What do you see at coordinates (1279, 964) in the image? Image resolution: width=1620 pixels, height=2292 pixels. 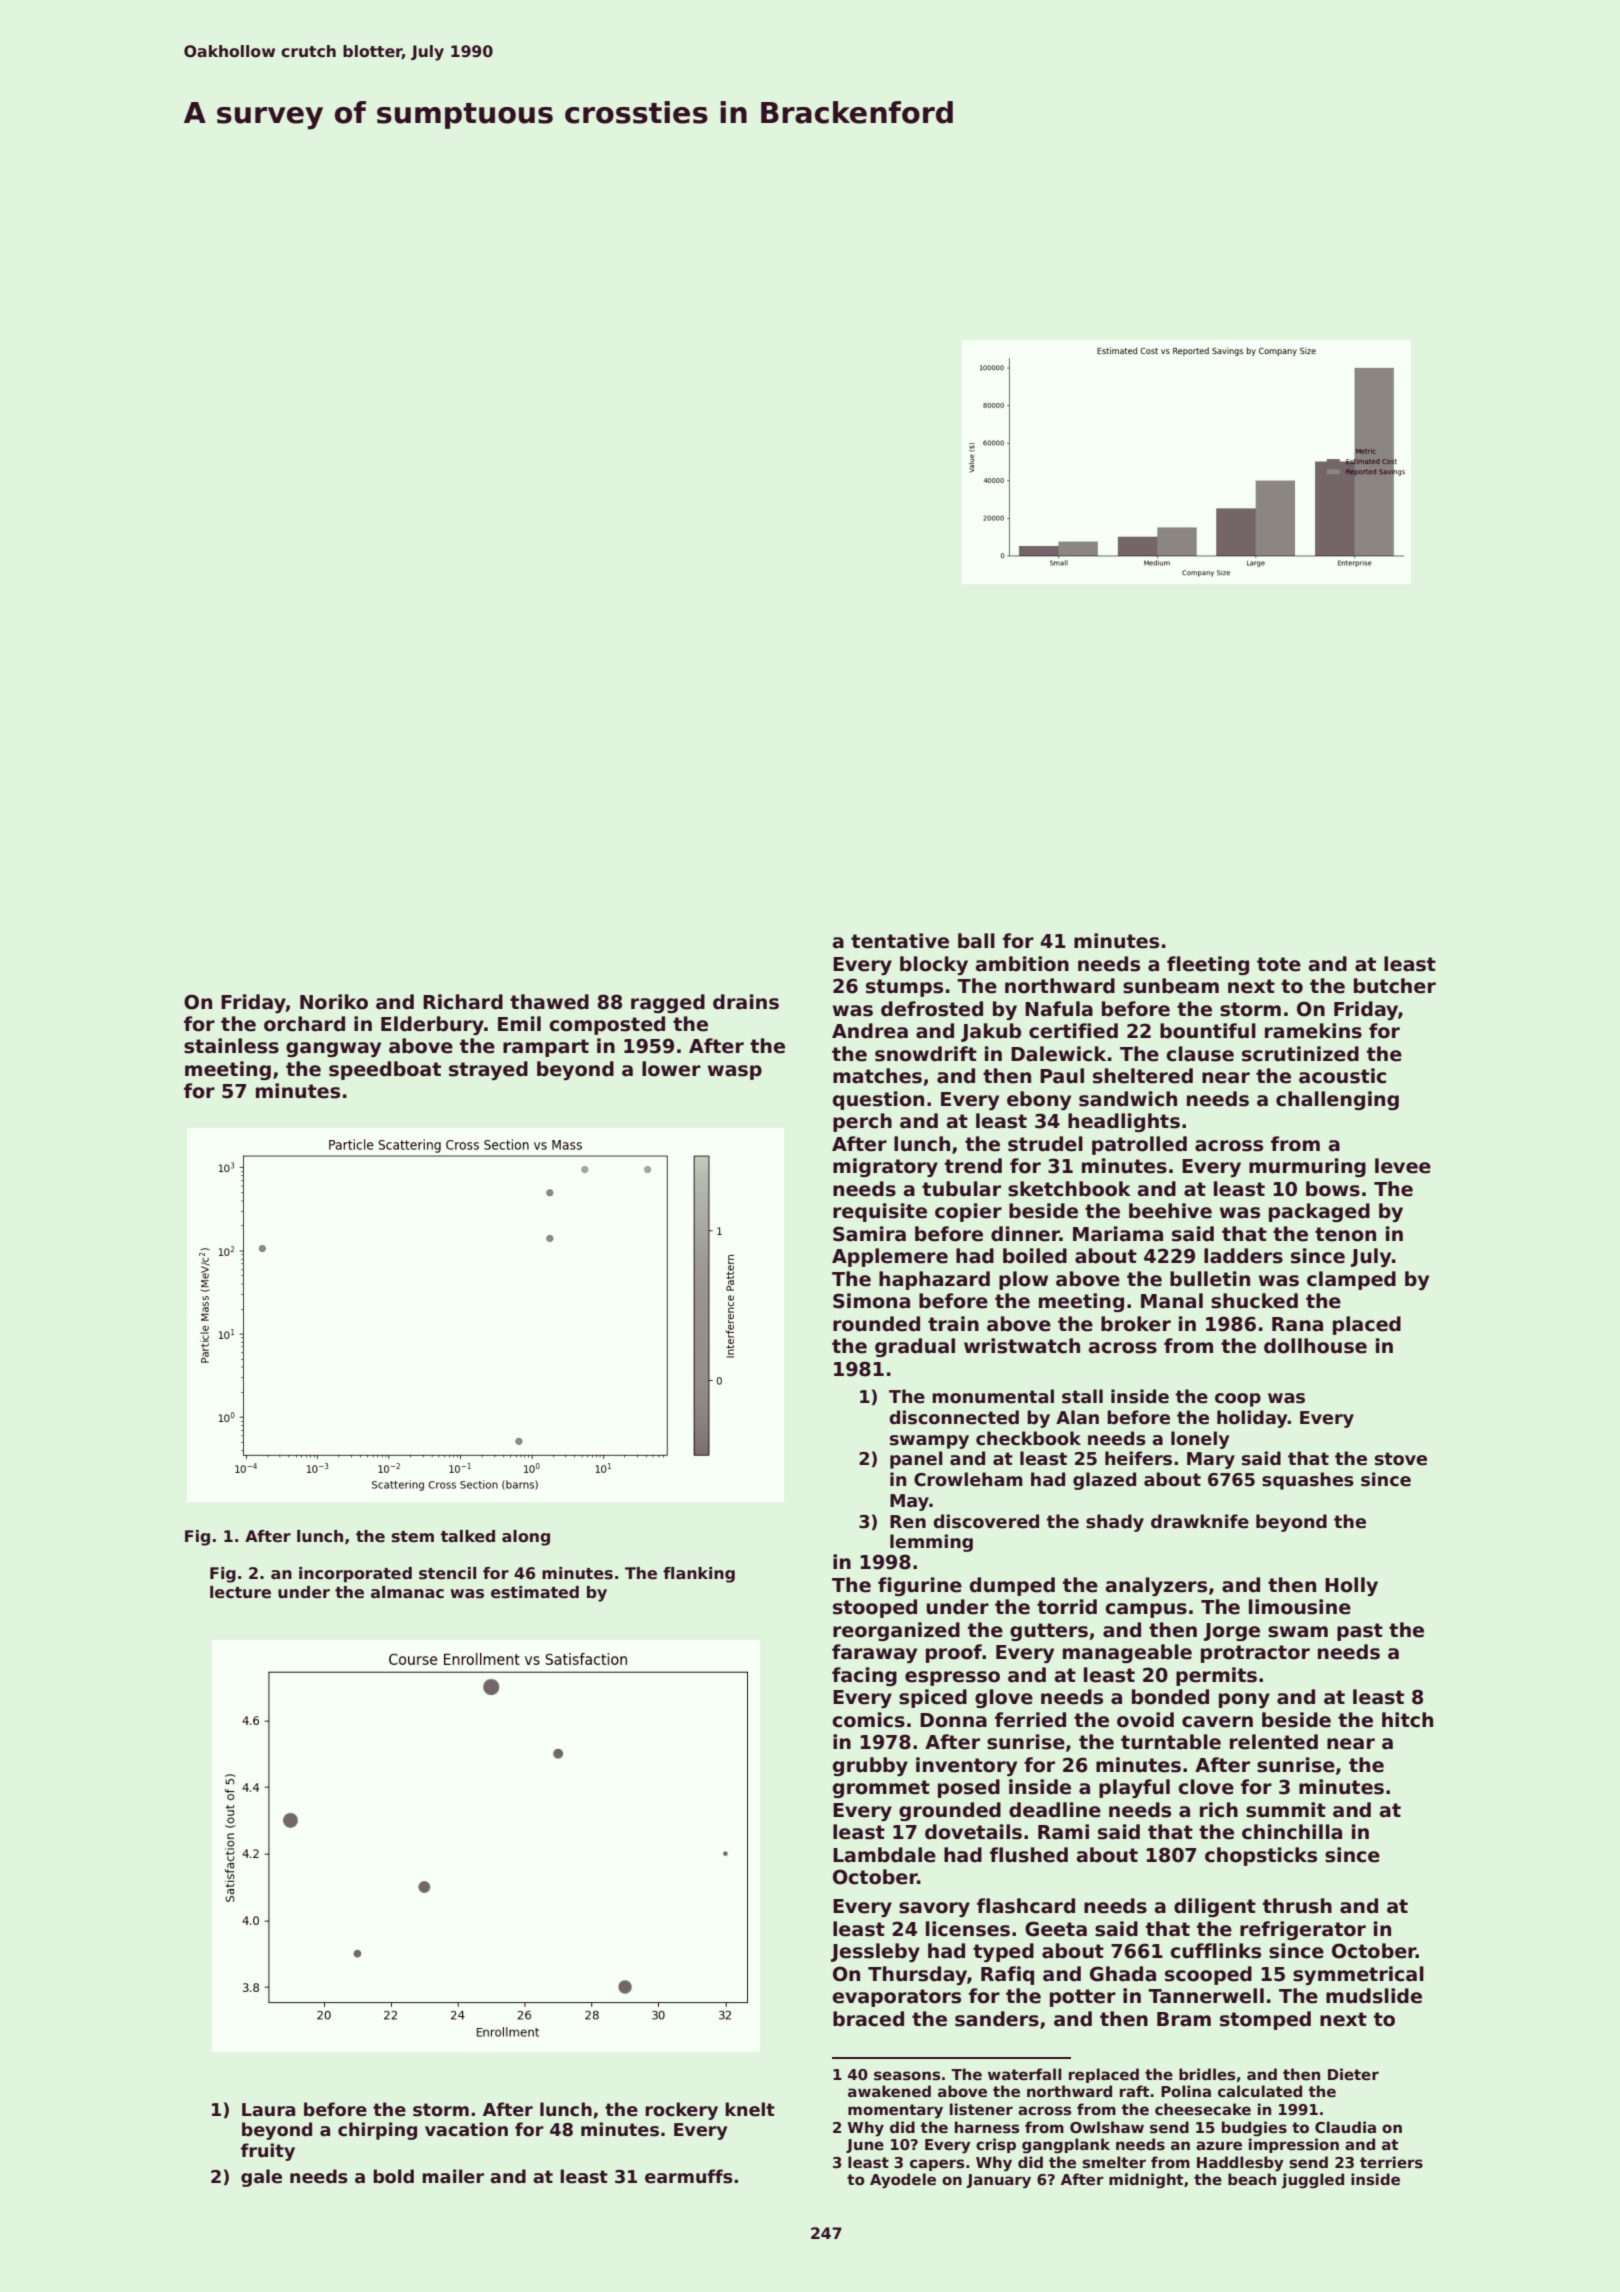 I see `tote` at bounding box center [1279, 964].
